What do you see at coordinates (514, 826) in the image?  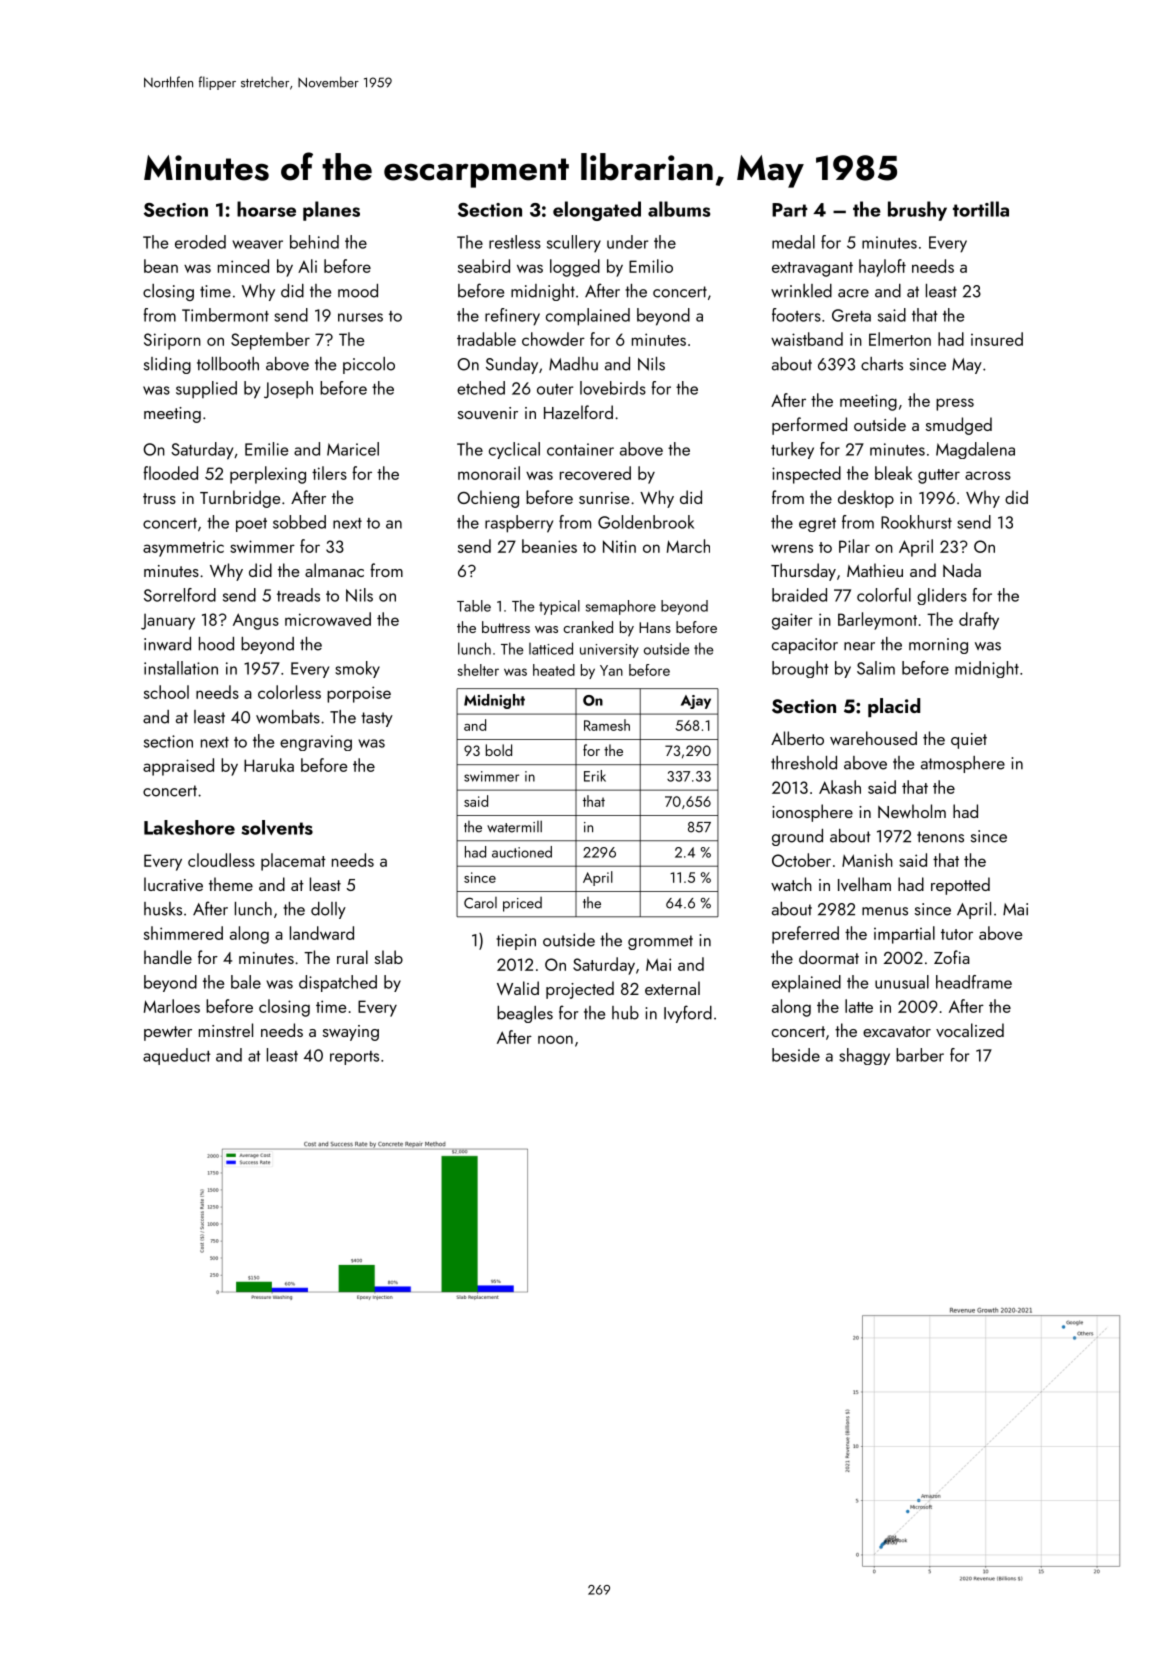 I see `watermill` at bounding box center [514, 826].
